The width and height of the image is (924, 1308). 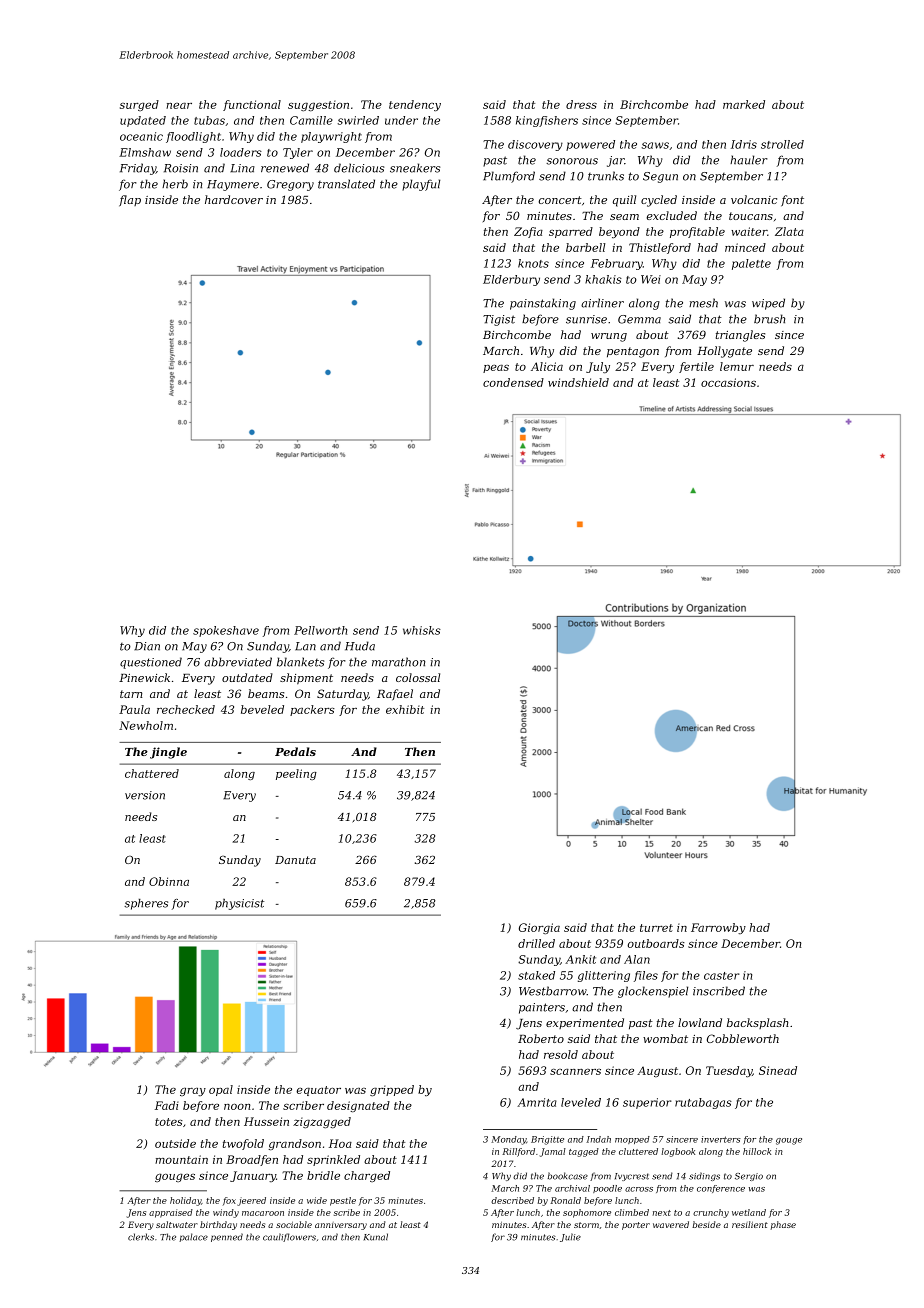 What do you see at coordinates (238, 662) in the image?
I see `abbreviated` at bounding box center [238, 662].
